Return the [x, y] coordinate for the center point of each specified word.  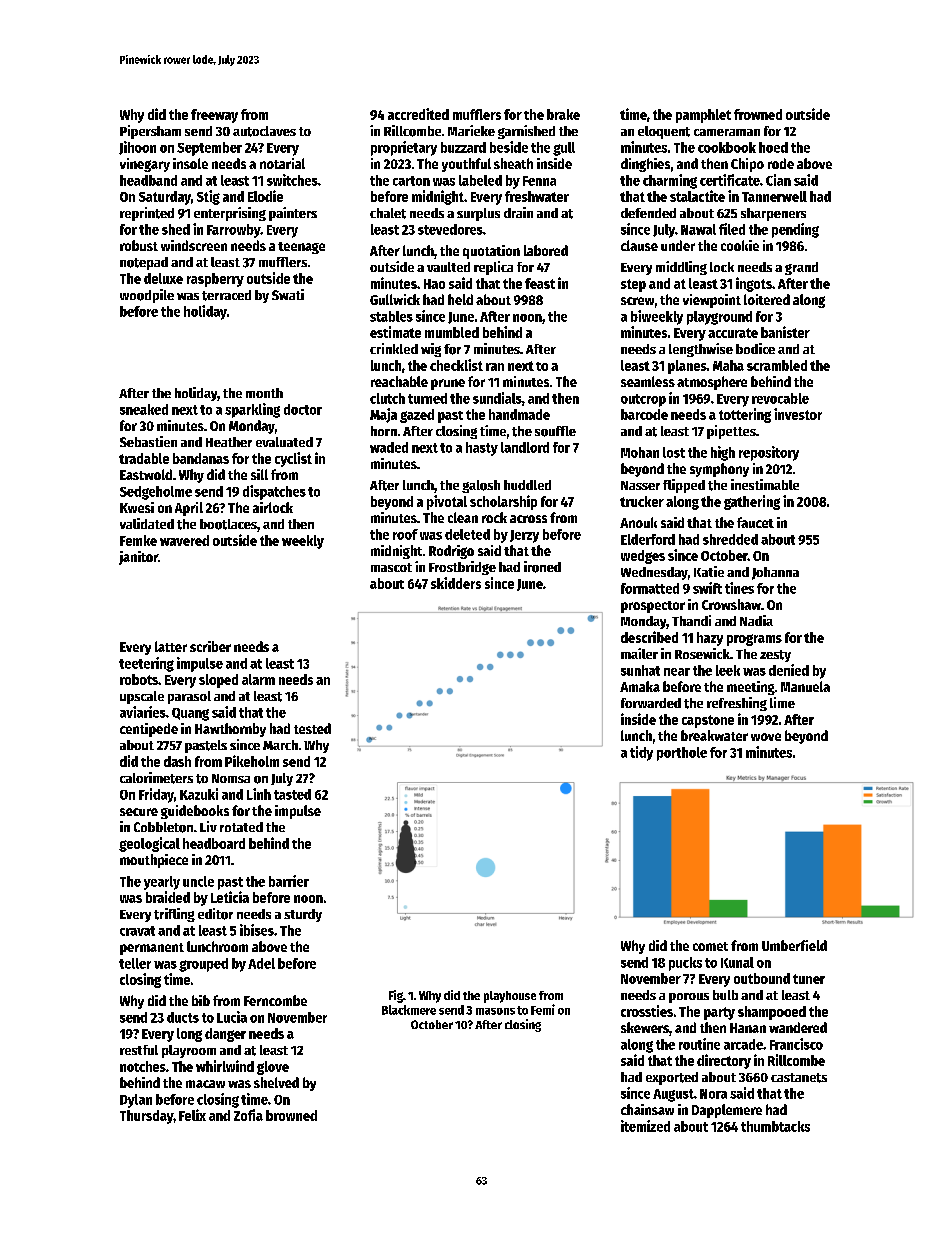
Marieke [471, 130]
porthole [682, 754]
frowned [758, 114]
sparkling [252, 410]
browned [291, 1115]
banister [785, 332]
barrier [289, 881]
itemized [645, 1126]
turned [427, 398]
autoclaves [264, 131]
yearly [162, 883]
